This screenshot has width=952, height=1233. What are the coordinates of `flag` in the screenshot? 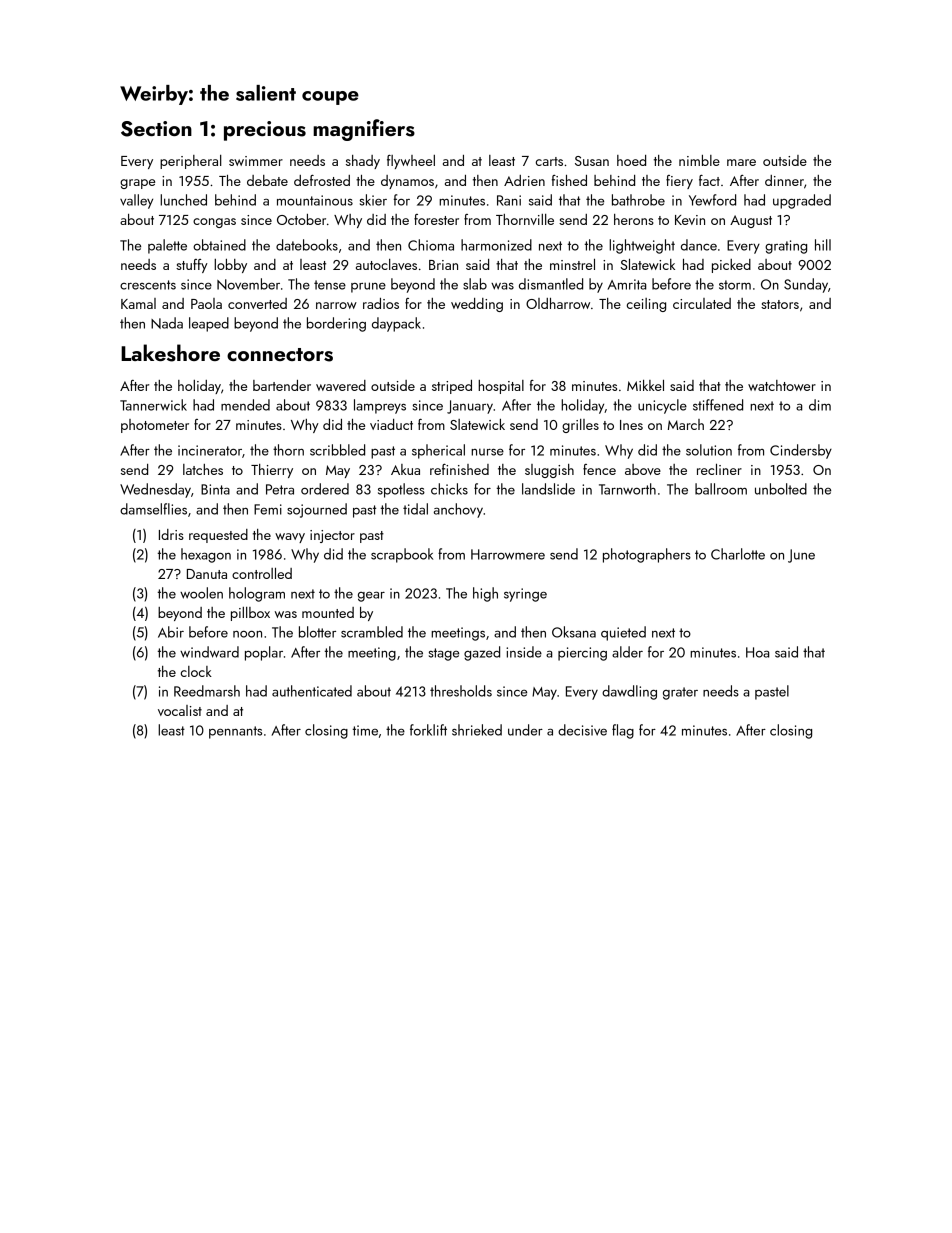 It's located at (623, 731).
